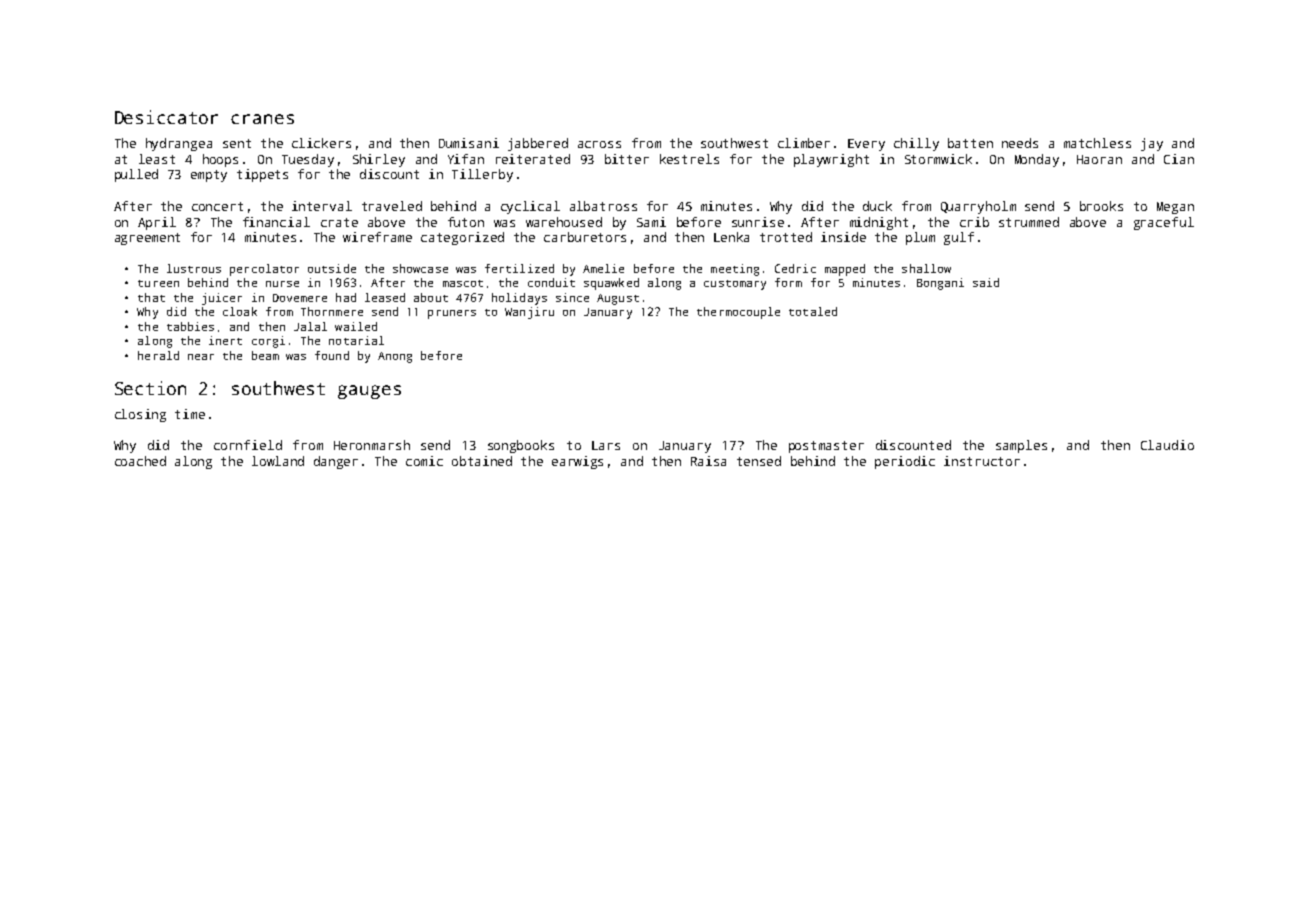 This screenshot has height=924, width=1308. Describe the element at coordinates (959, 238) in the screenshot. I see `gulf` at that location.
